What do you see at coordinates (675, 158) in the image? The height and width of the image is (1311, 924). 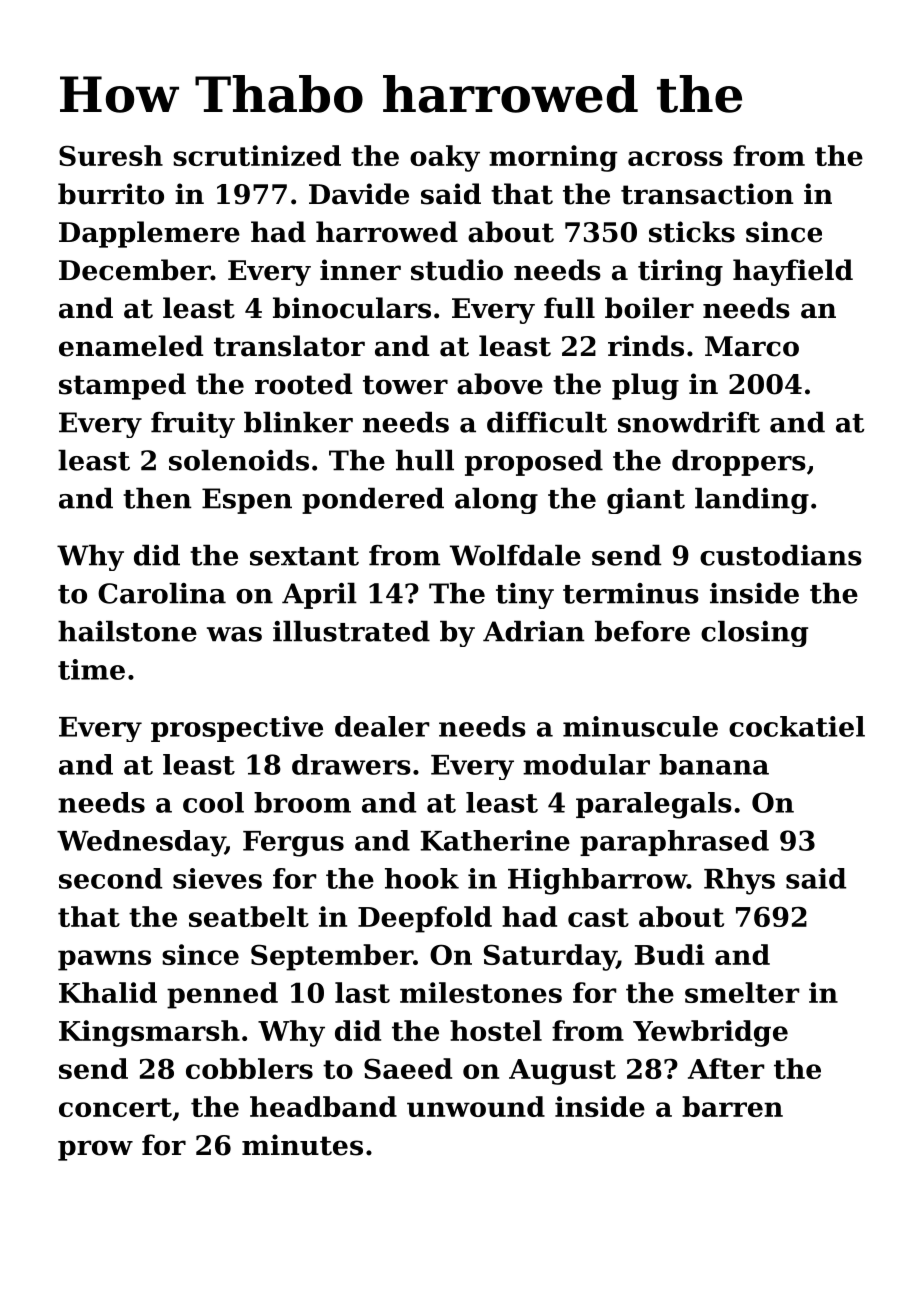 I see `across` at bounding box center [675, 158].
